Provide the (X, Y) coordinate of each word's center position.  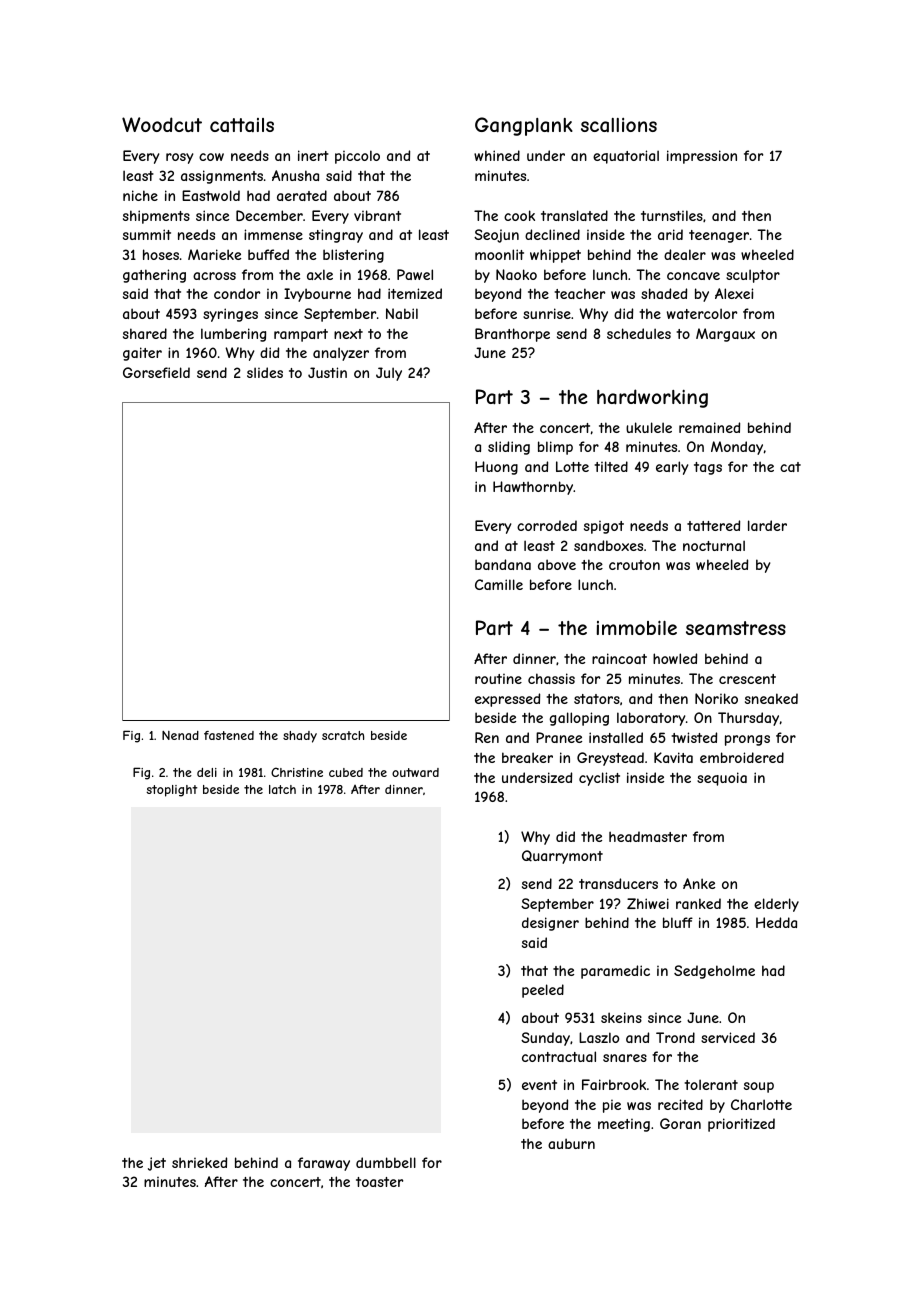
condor (237, 293)
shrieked (199, 1162)
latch (282, 789)
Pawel (415, 274)
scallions (619, 125)
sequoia (722, 779)
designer (550, 924)
